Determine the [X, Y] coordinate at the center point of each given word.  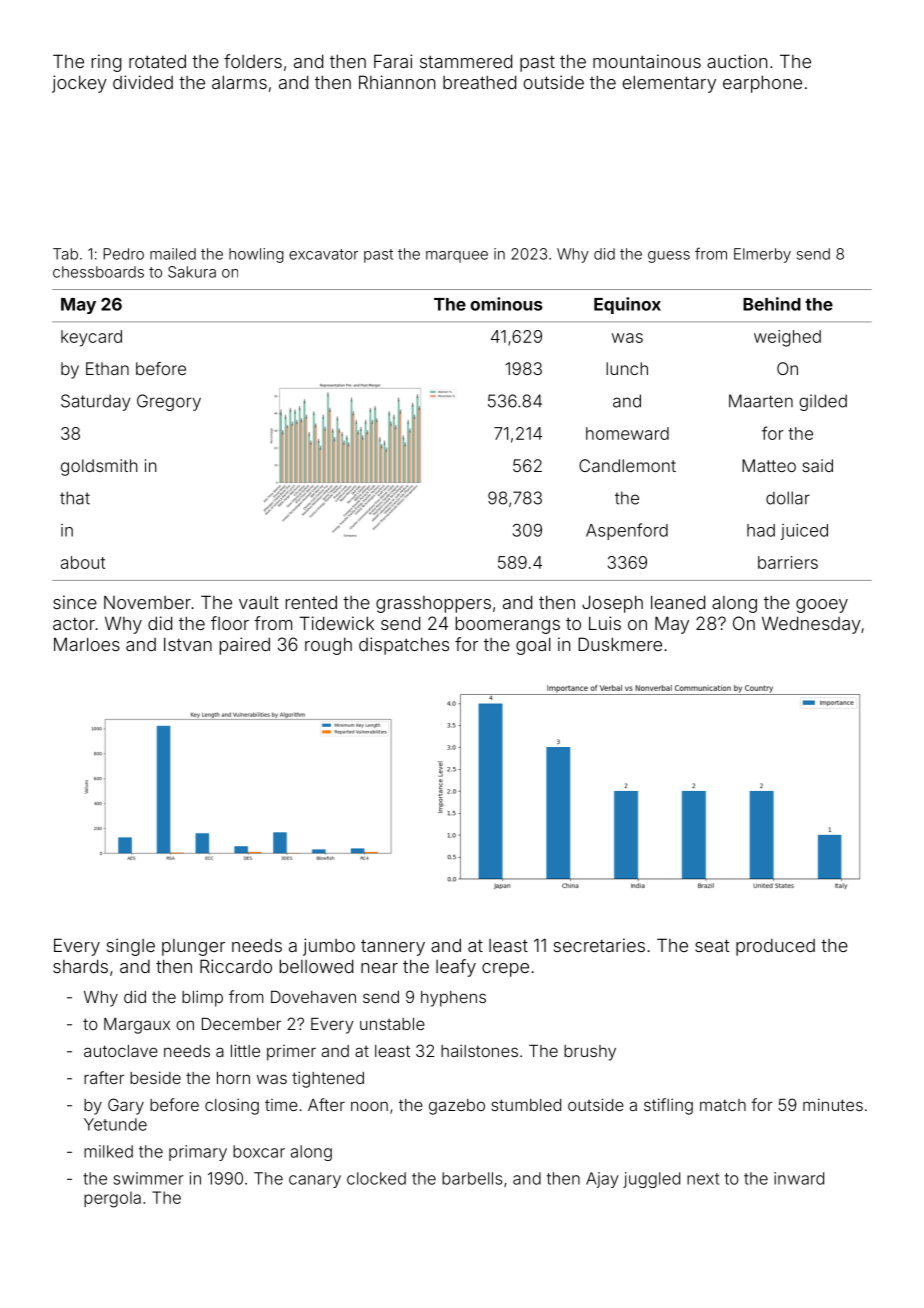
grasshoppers [433, 604]
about [83, 562]
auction [737, 61]
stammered [466, 61]
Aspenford [627, 531]
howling [256, 255]
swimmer [148, 1178]
